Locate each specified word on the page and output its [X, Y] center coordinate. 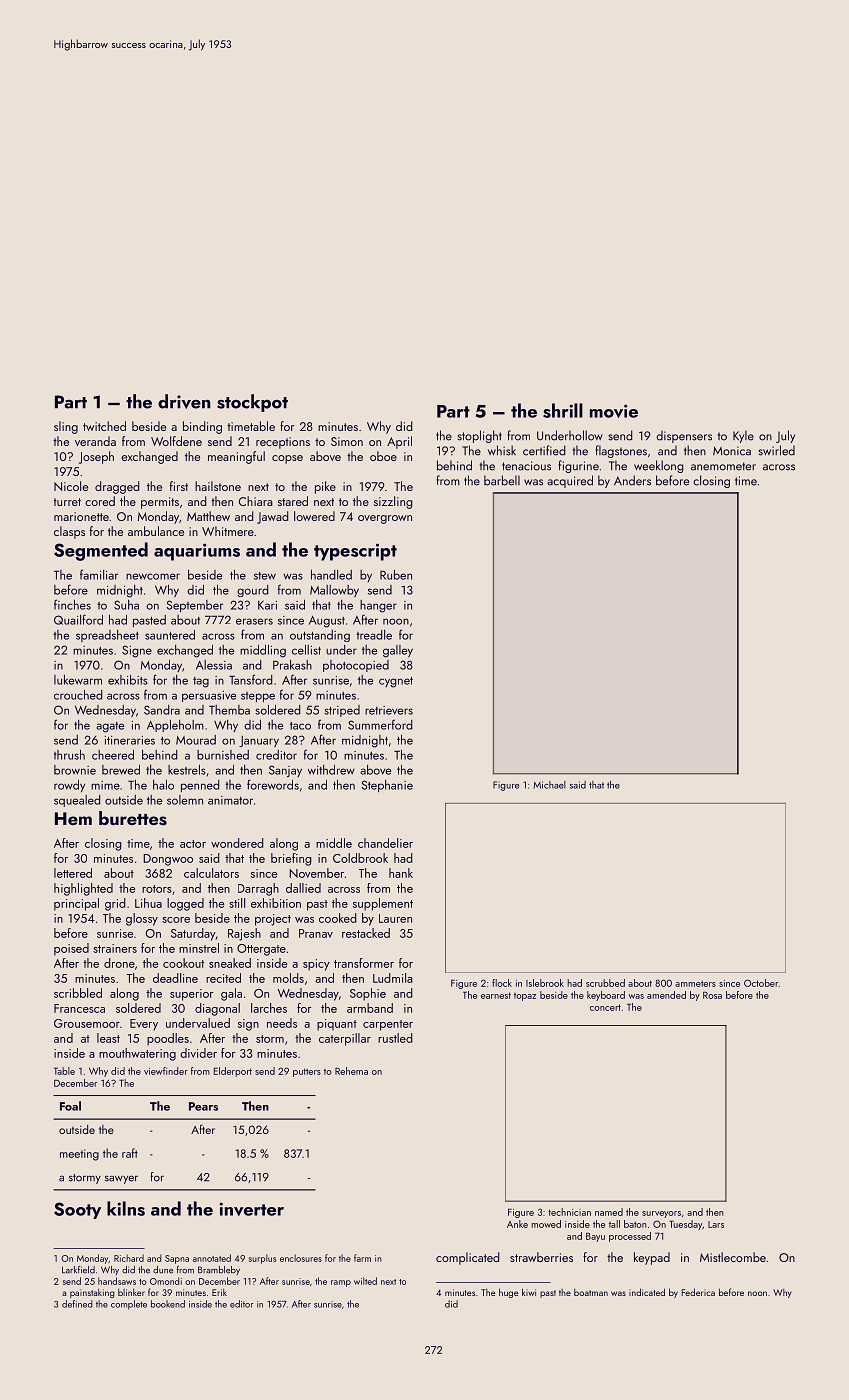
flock [502, 983]
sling [66, 427]
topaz [525, 997]
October [761, 983]
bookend [168, 1304]
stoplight [480, 436]
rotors [157, 889]
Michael [550, 785]
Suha [126, 605]
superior [191, 995]
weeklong [658, 466]
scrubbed [605, 983]
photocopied [356, 666]
